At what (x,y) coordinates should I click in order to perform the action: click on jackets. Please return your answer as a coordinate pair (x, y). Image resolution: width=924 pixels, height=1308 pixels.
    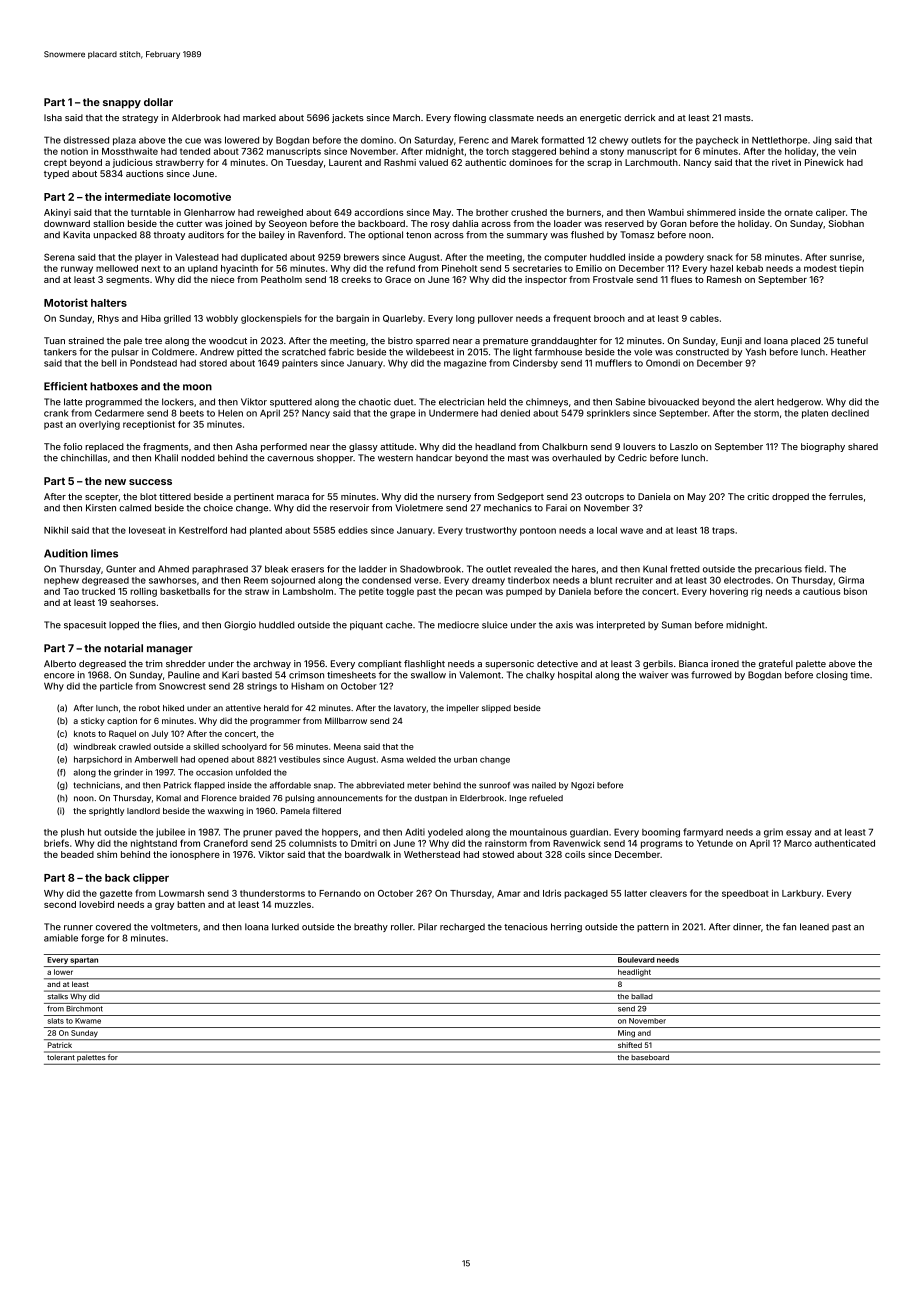
    Looking at the image, I should click on (348, 118).
